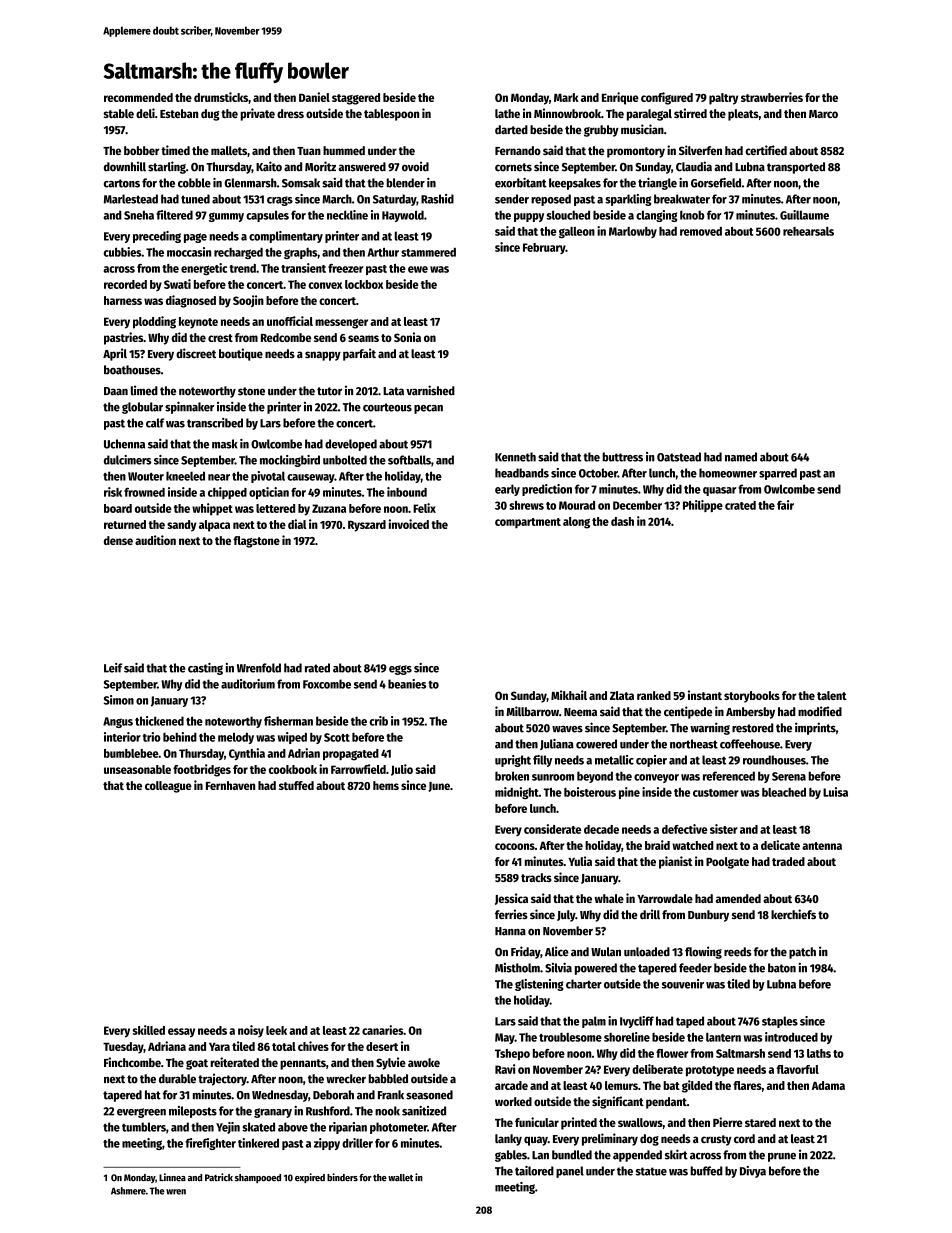 This screenshot has height=1233, width=952. Describe the element at coordinates (532, 711) in the screenshot. I see `Millbarrow` at that location.
